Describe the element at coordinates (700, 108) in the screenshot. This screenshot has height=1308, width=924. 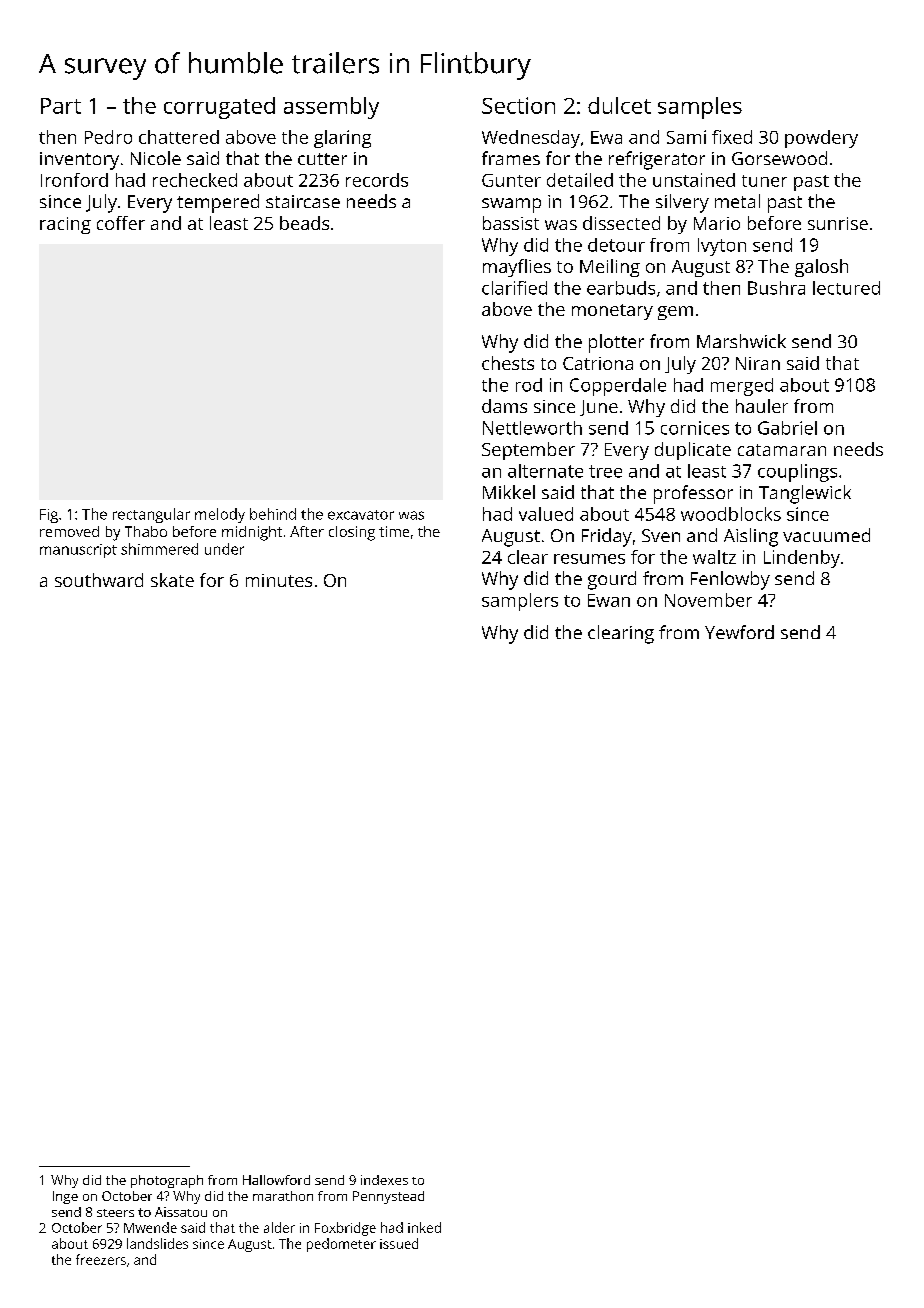
I see `samples` at that location.
